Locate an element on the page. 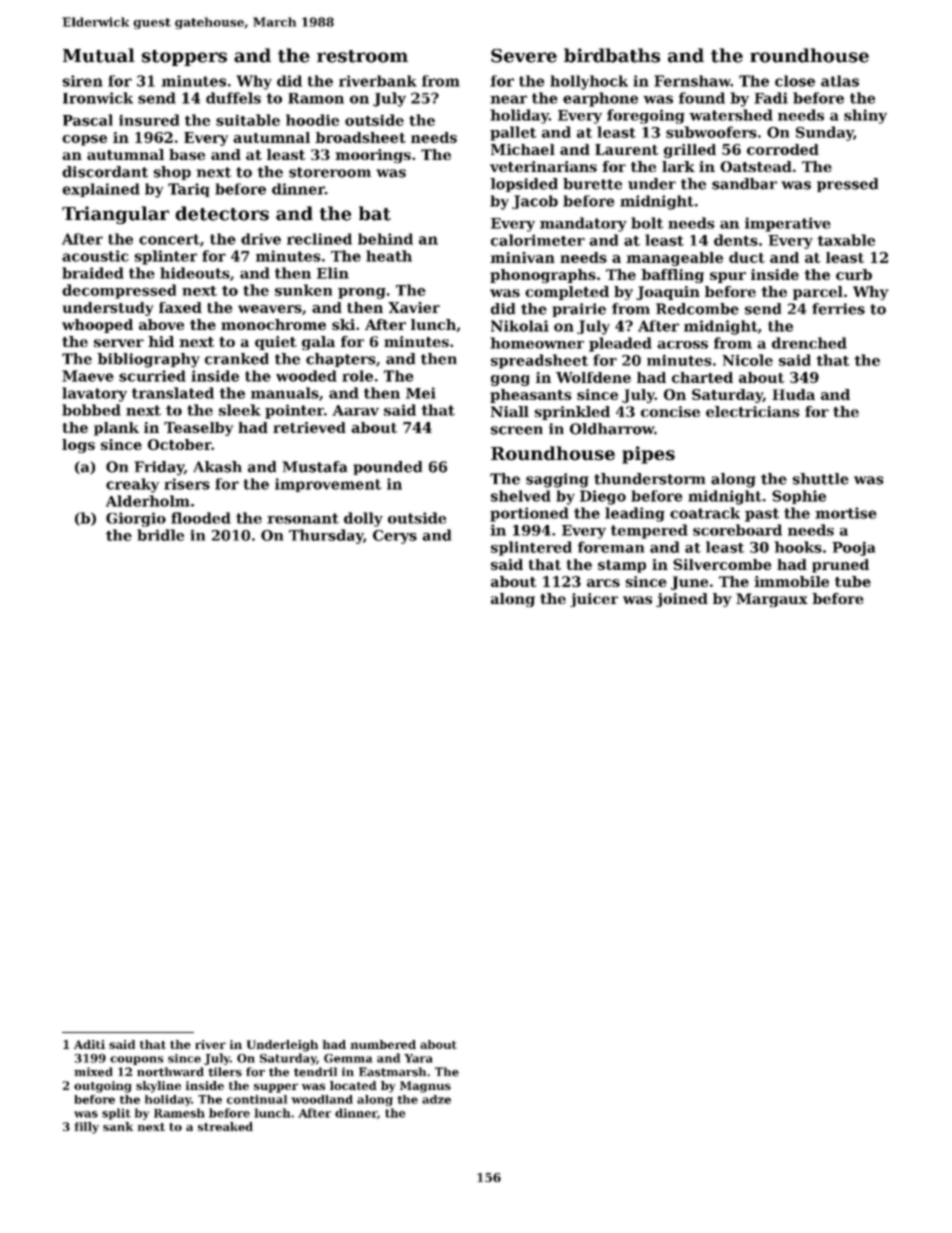 The height and width of the document is (1233, 952). numbered is located at coordinates (383, 1044).
